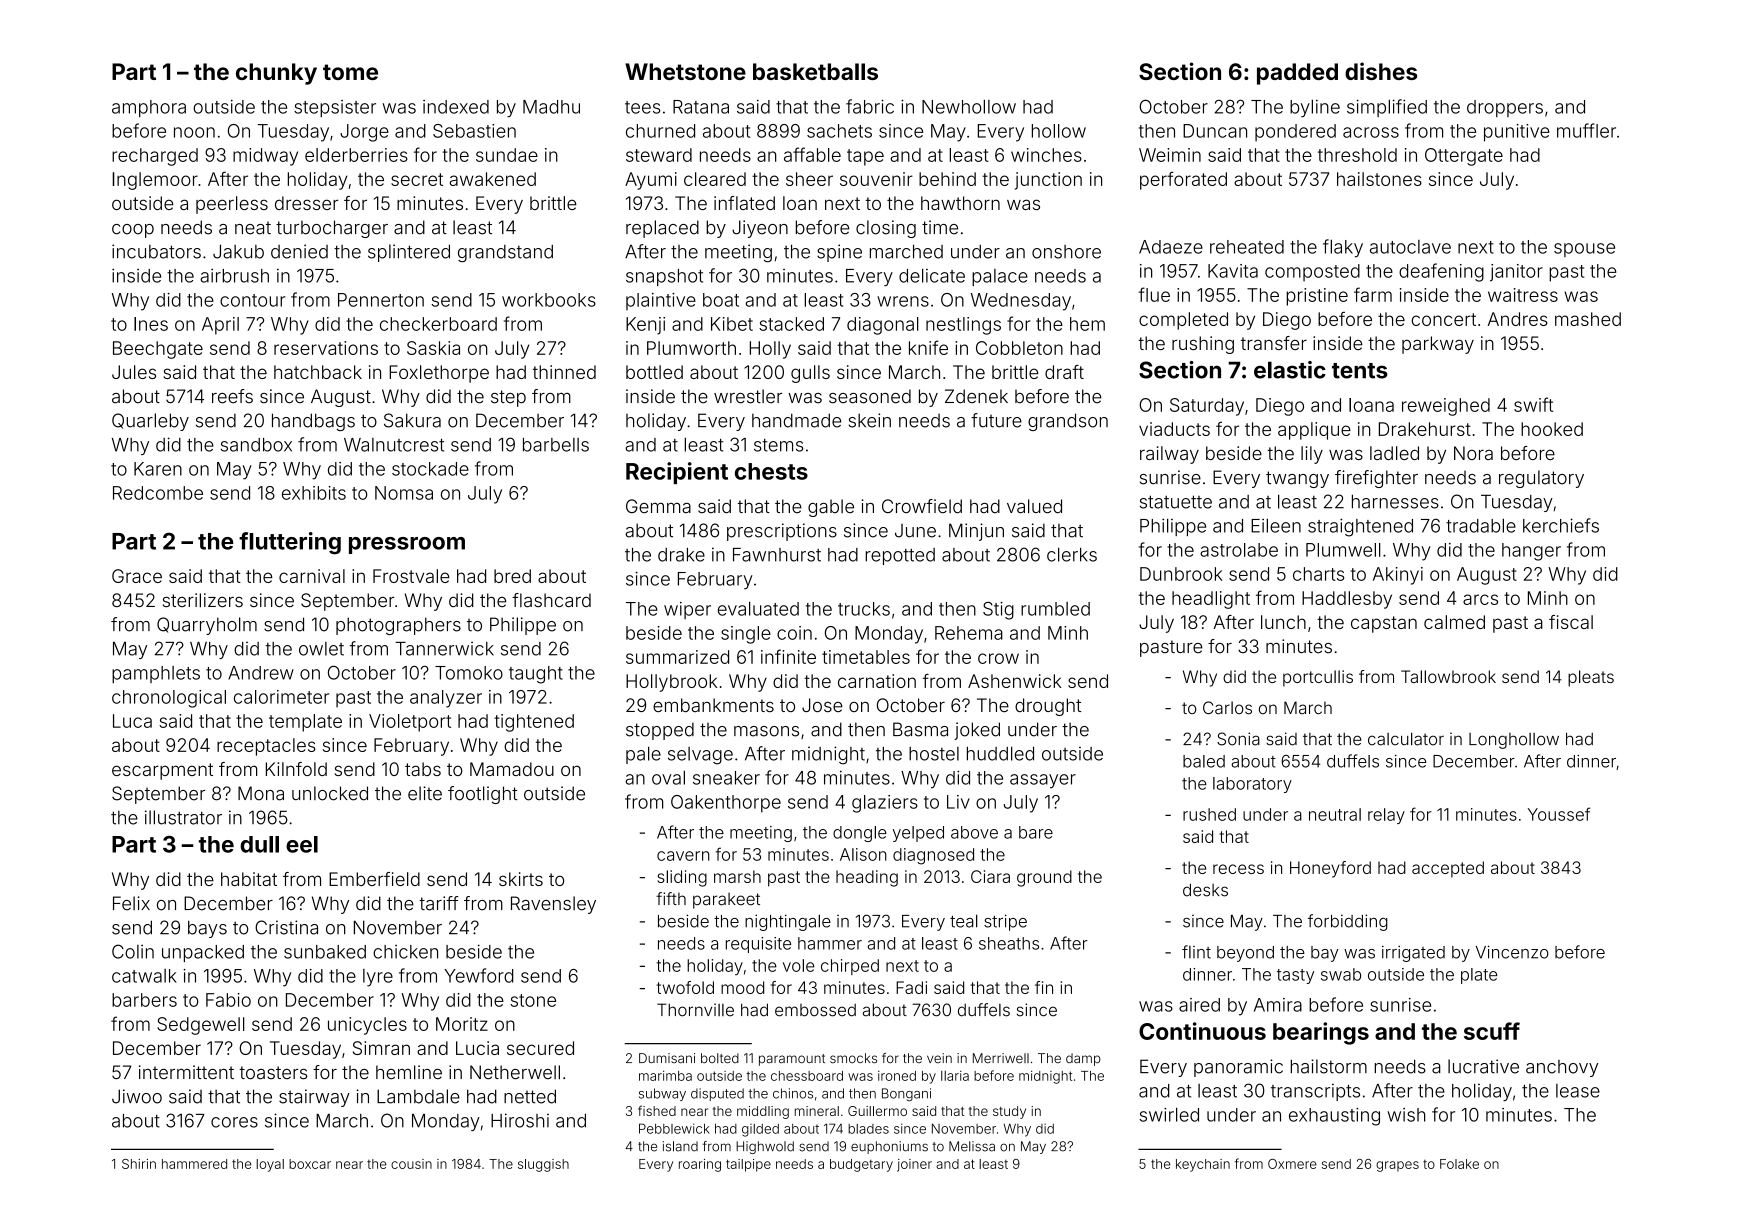  I want to click on Netherwell, so click(515, 1072).
